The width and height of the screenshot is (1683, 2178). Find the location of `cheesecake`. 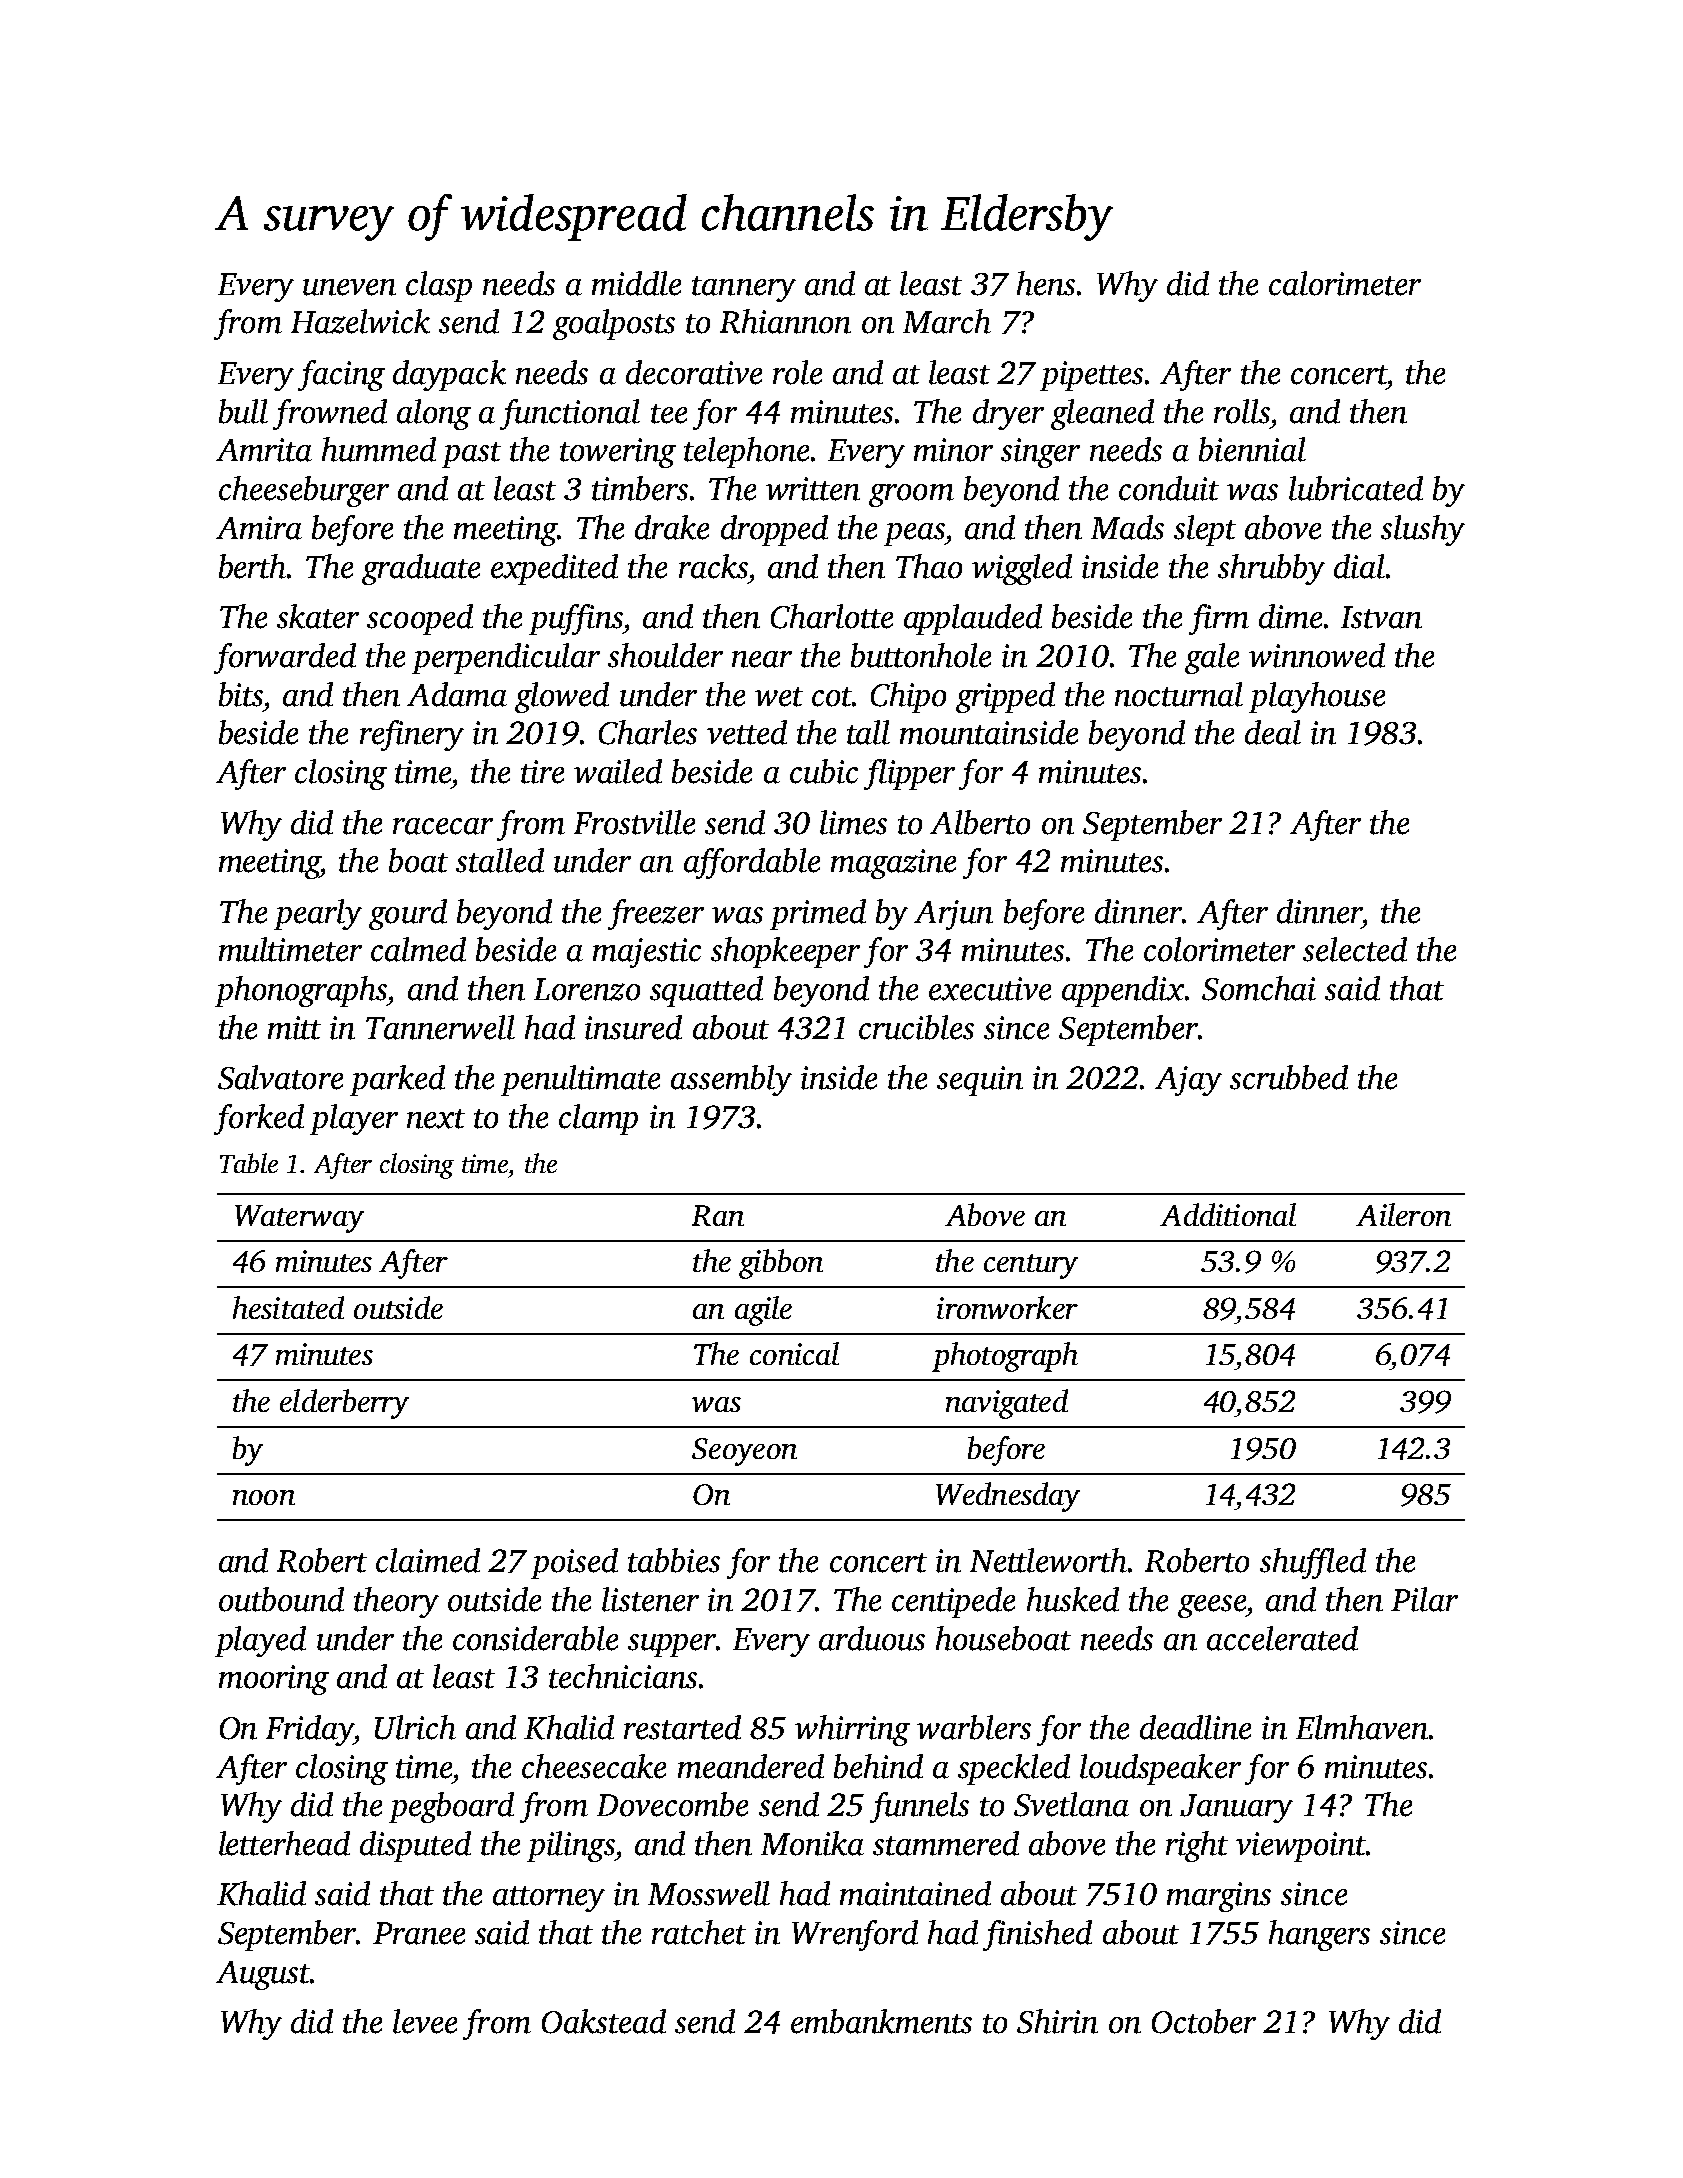

cheesecake is located at coordinates (594, 1766).
